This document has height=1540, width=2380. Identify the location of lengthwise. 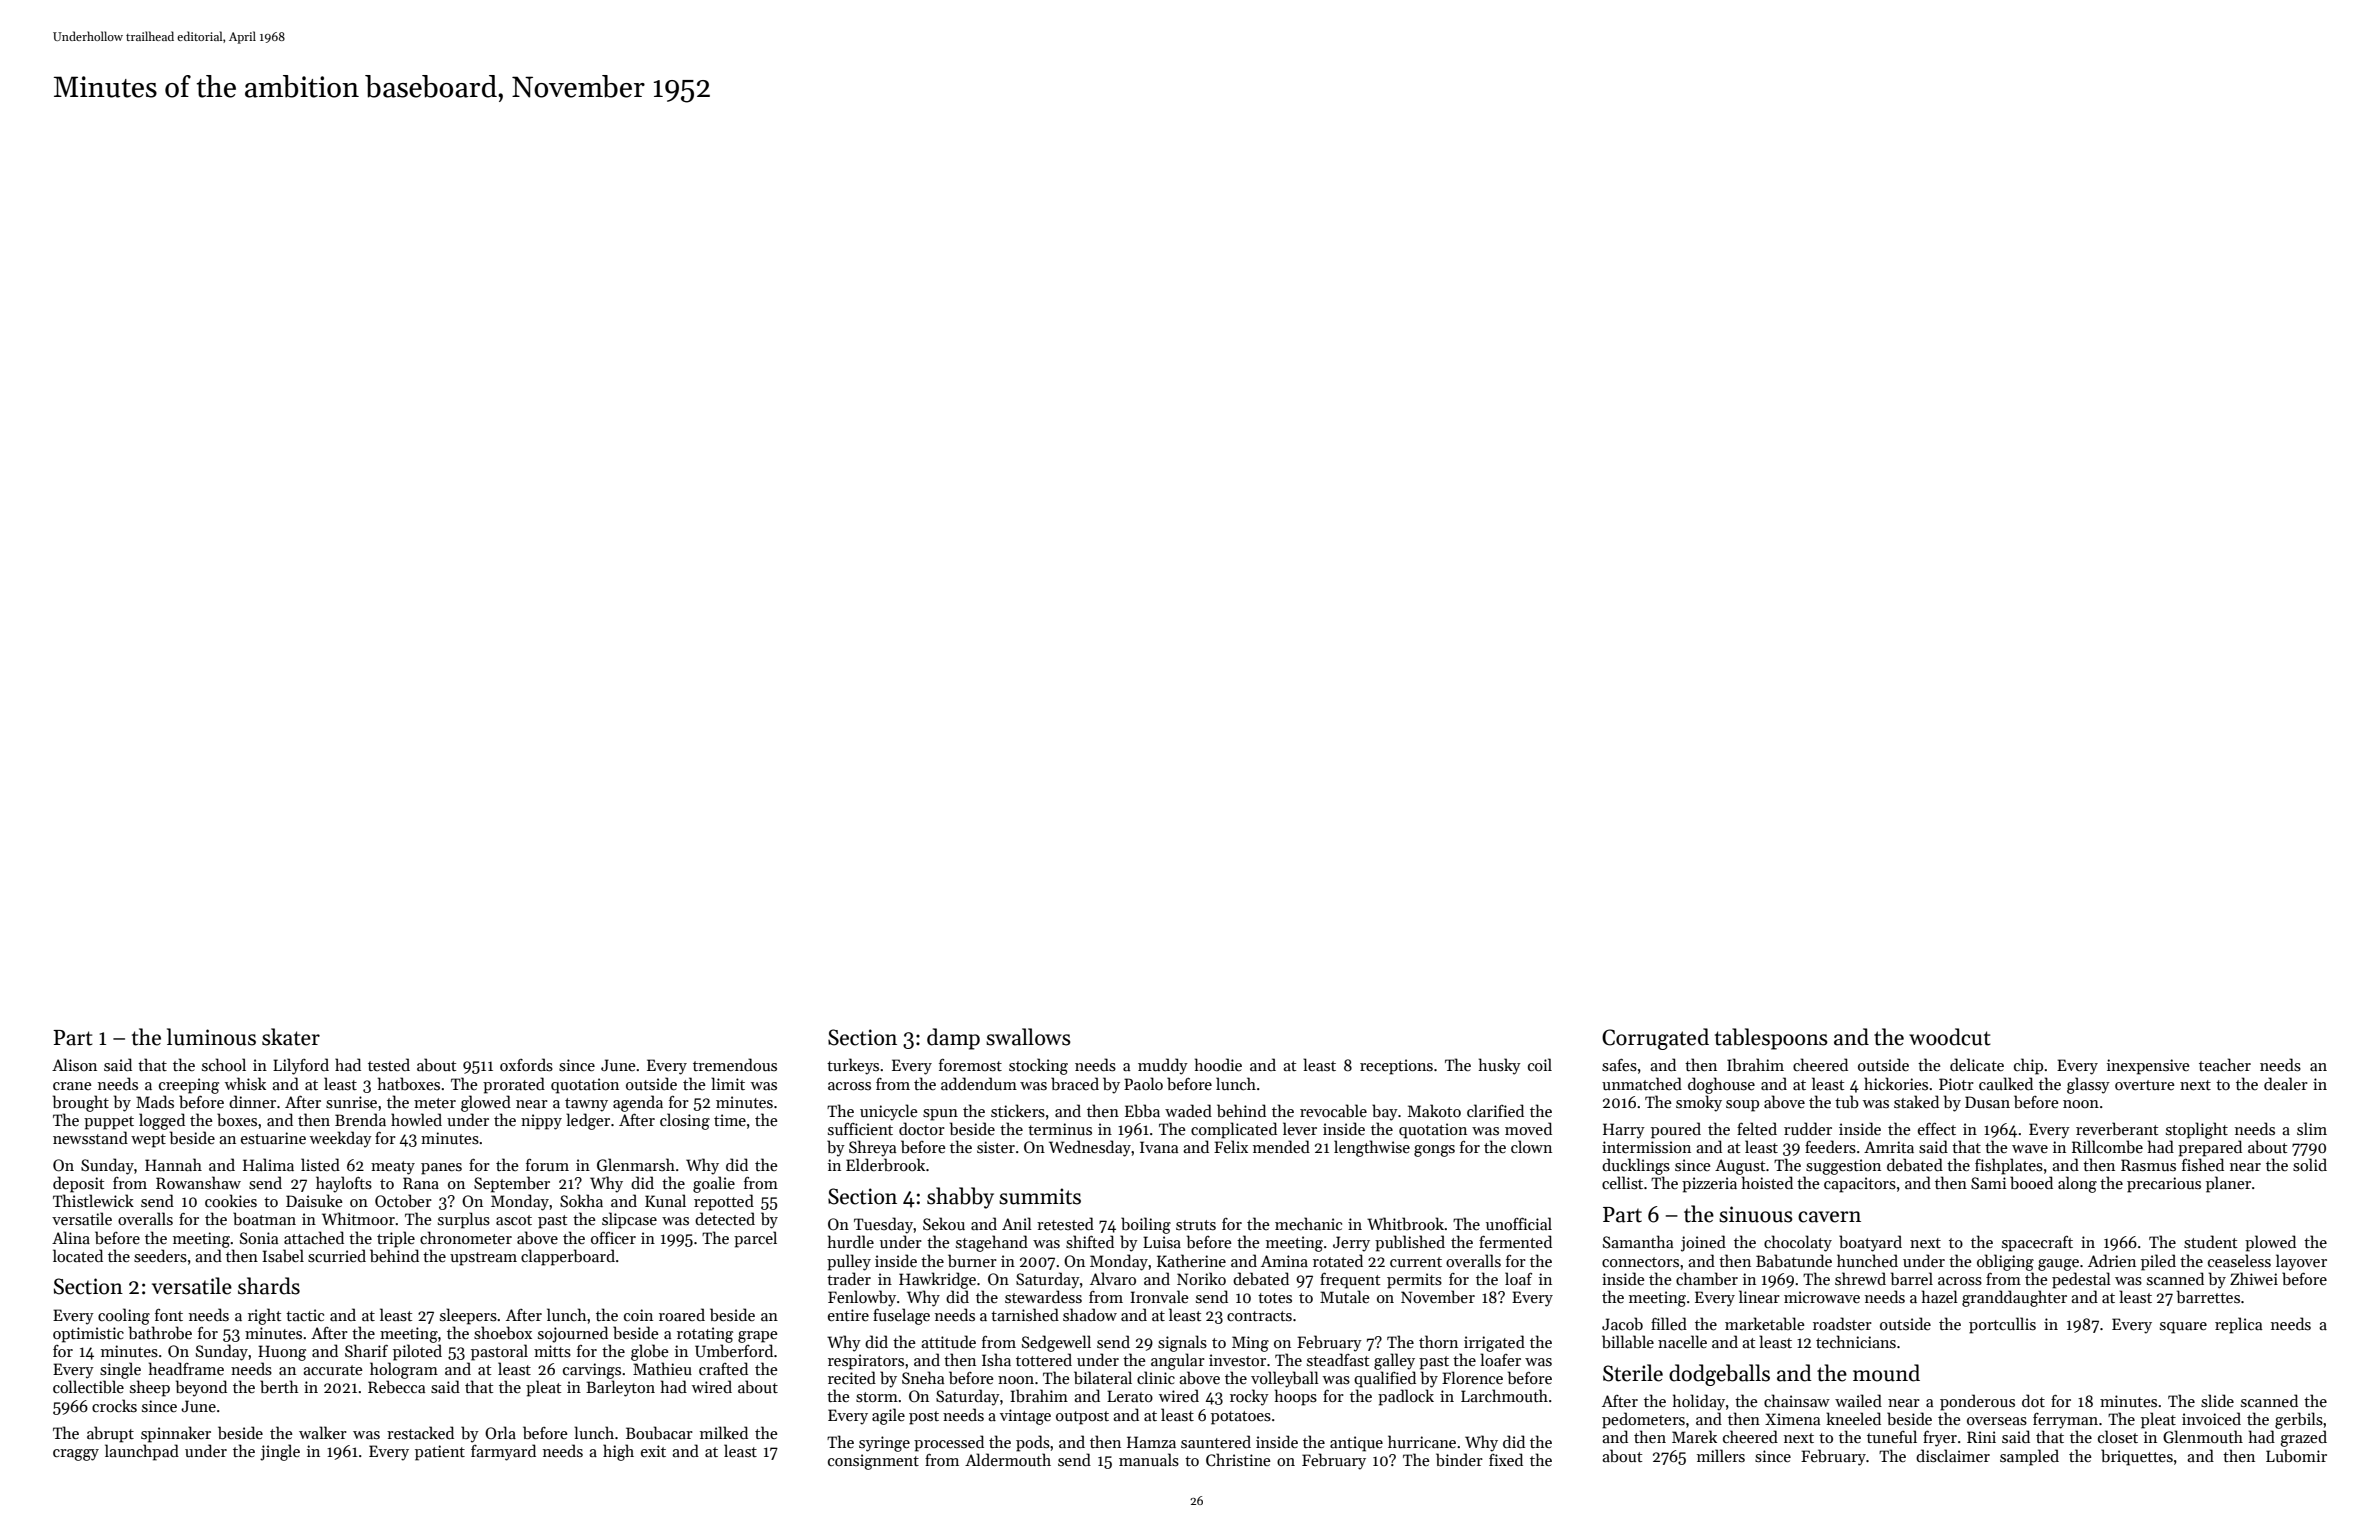
(1372, 1148).
